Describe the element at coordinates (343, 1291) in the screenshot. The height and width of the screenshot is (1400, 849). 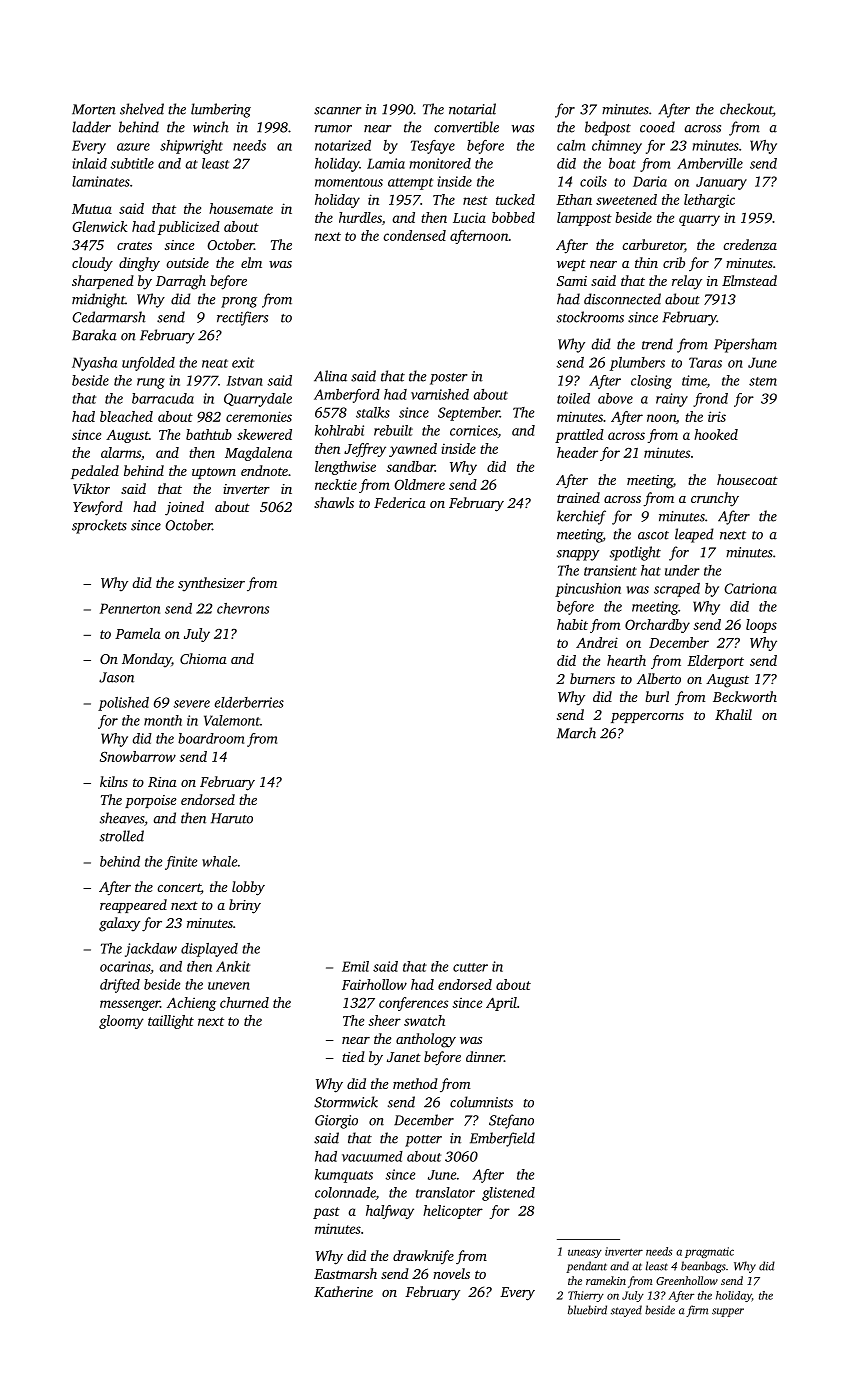
I see `Katherine` at that location.
